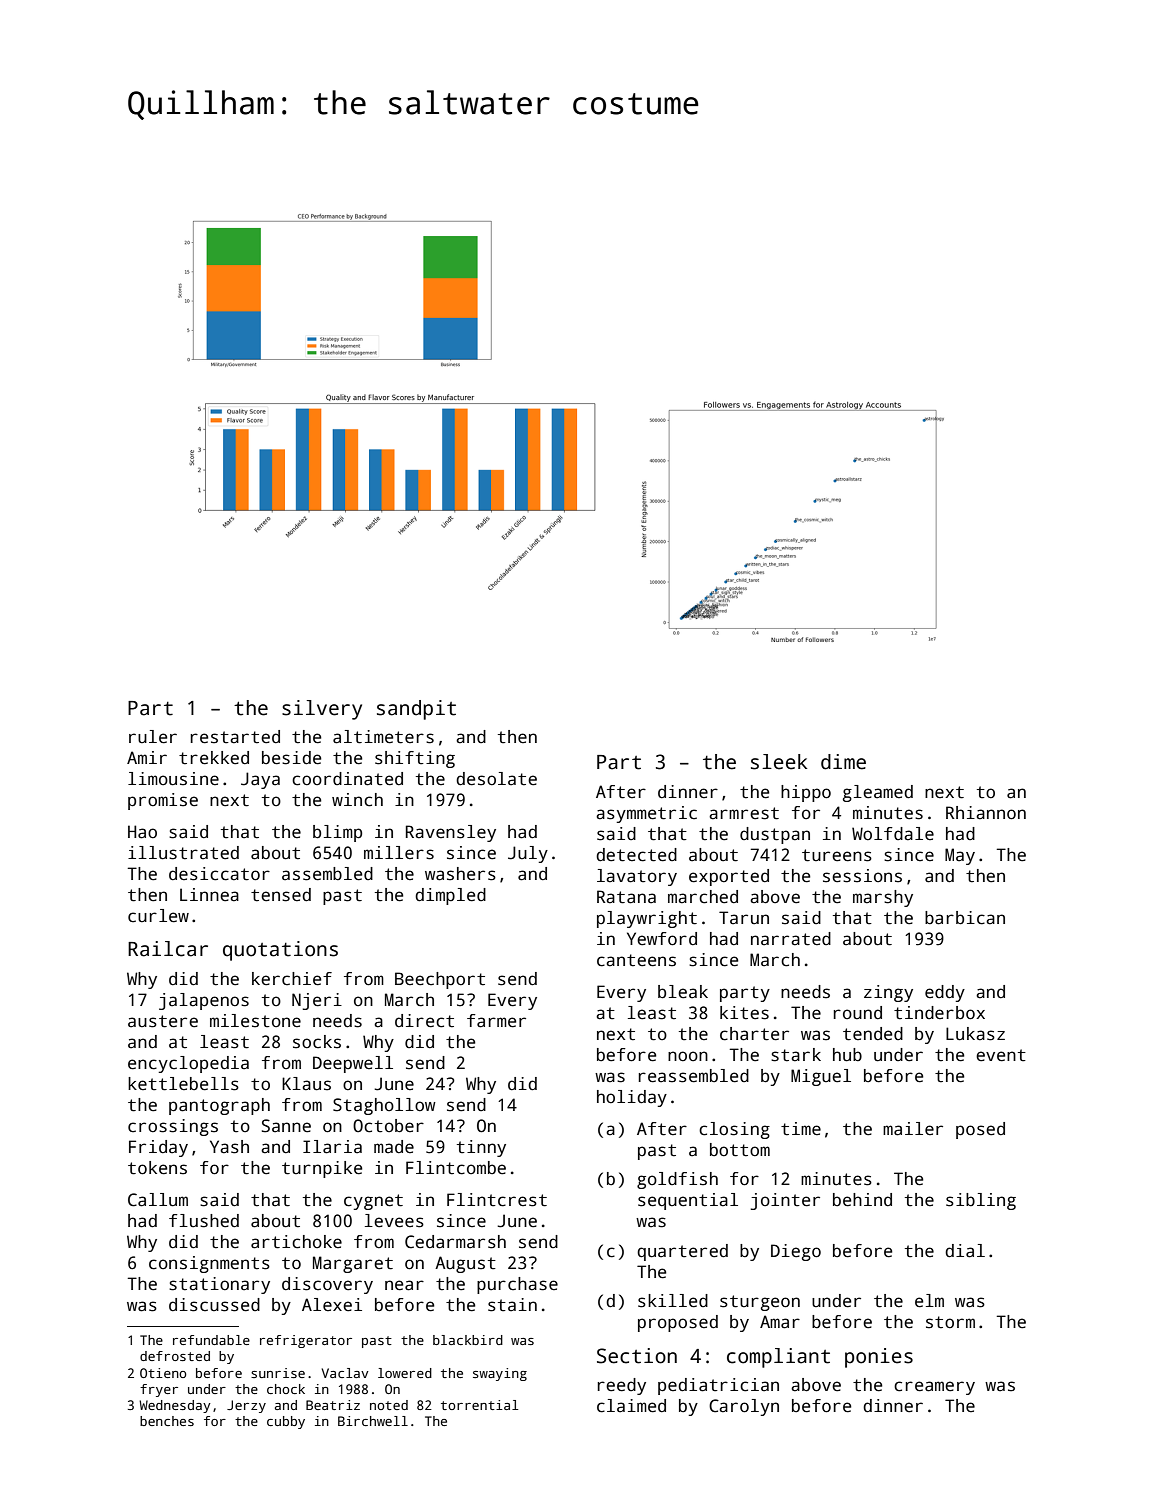 The height and width of the screenshot is (1507, 1164). I want to click on mailer, so click(913, 1129).
